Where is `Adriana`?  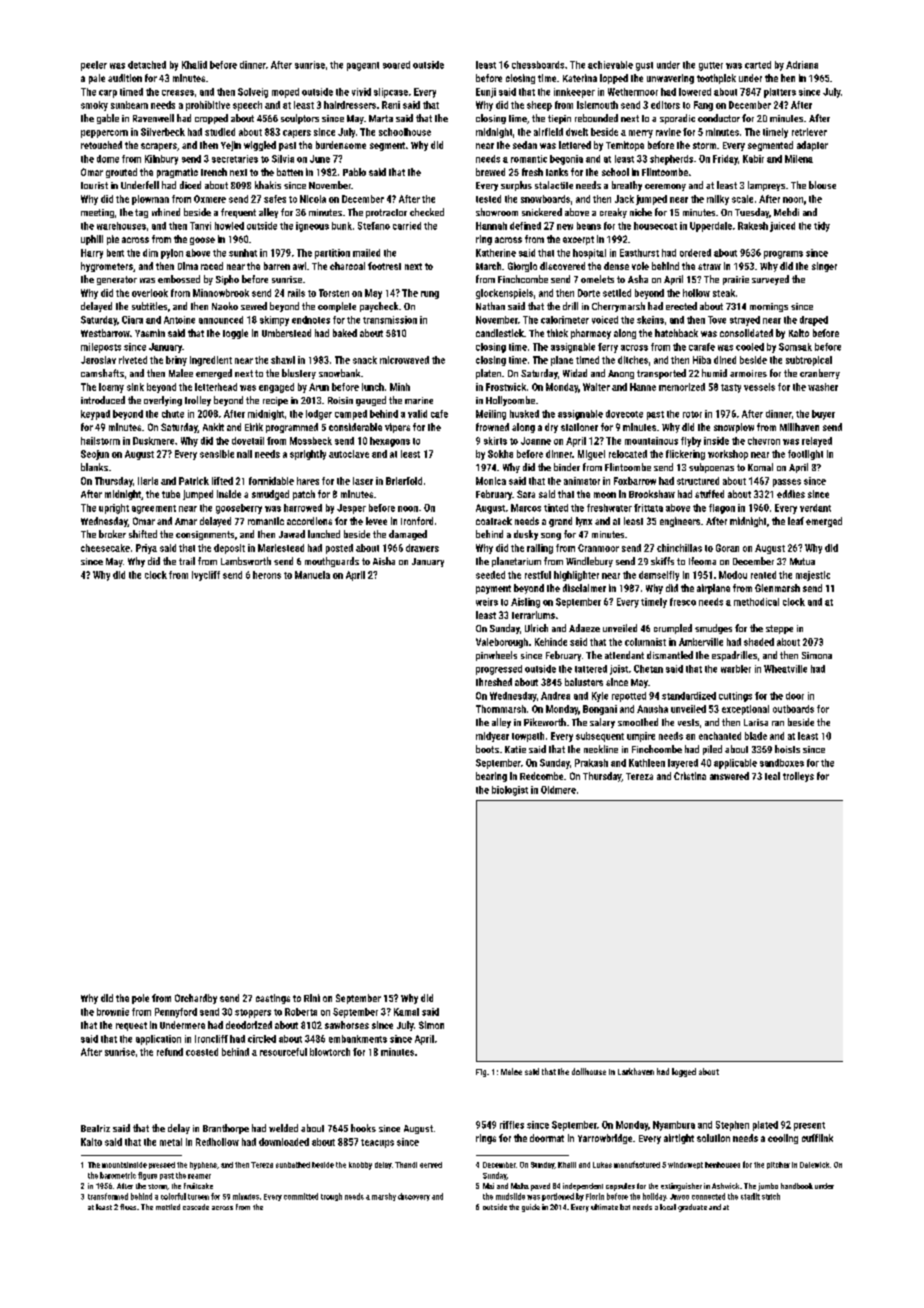
Adriana is located at coordinates (802, 65).
